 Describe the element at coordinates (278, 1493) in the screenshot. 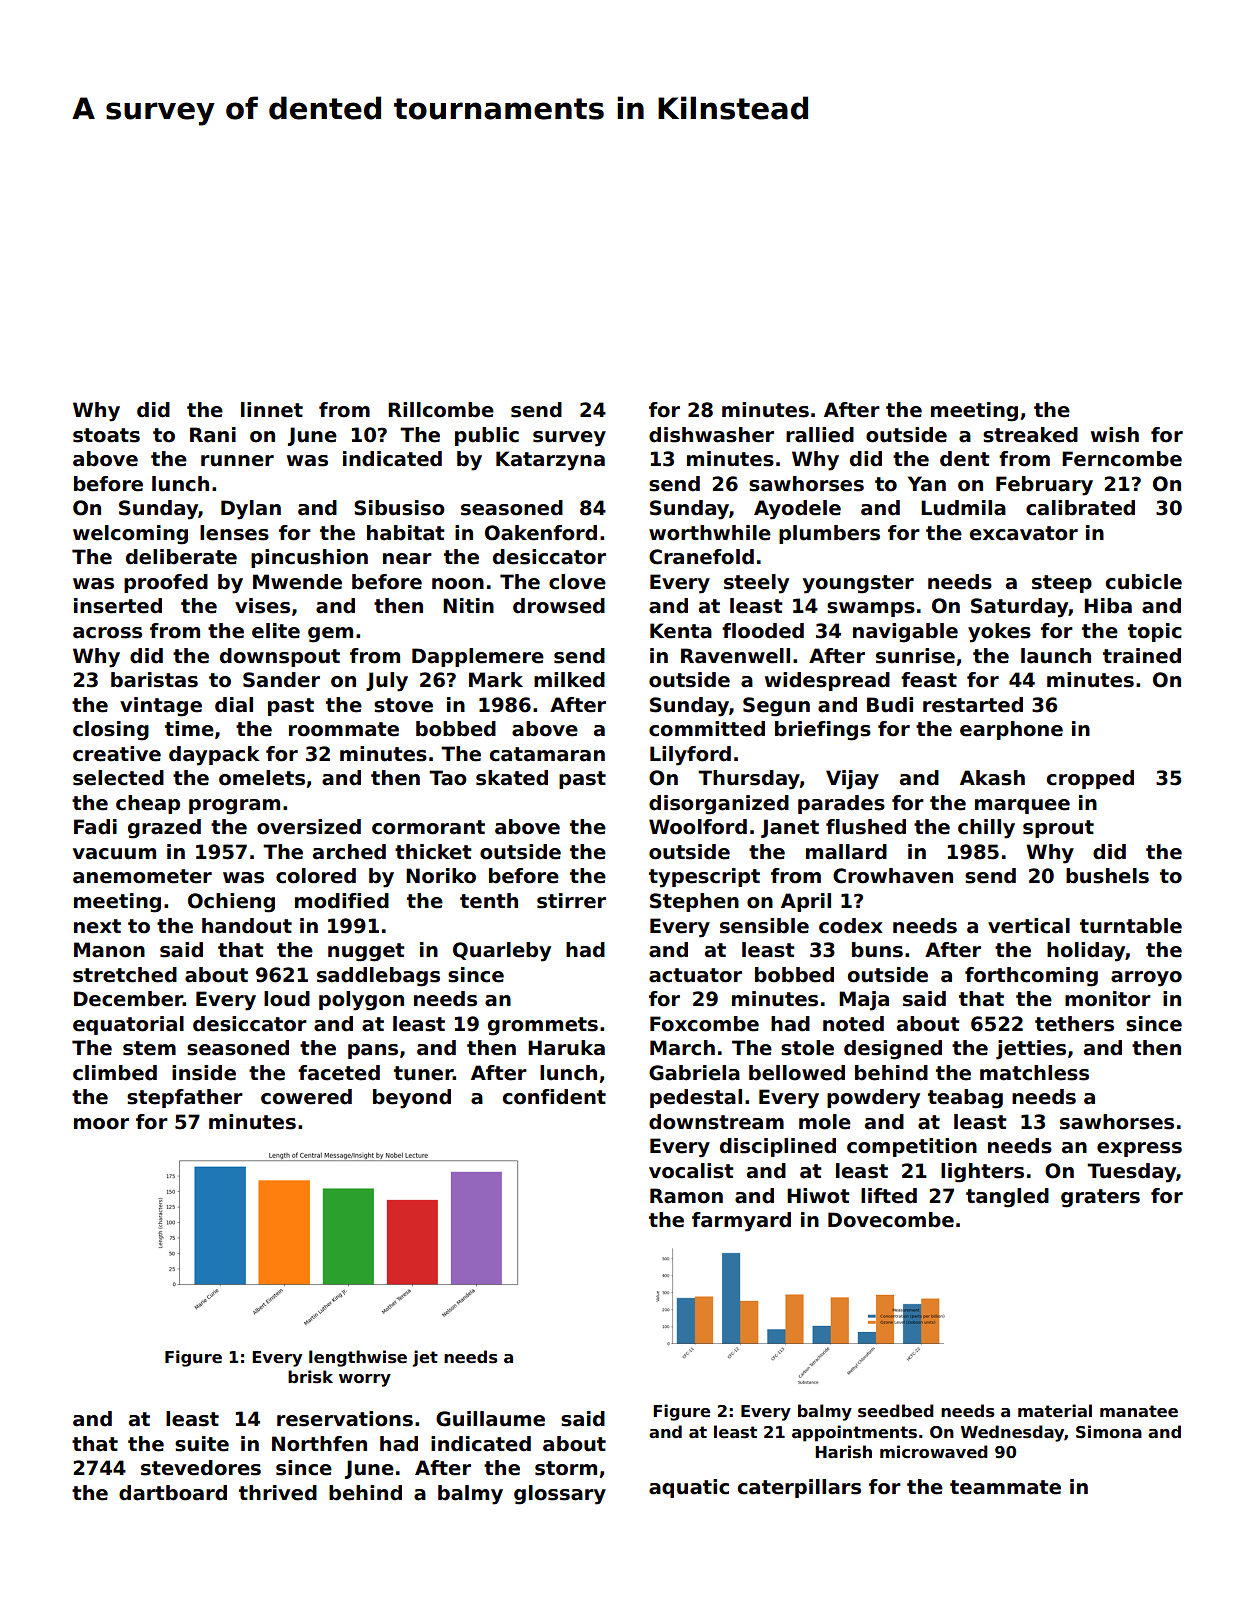

I see `thrived` at that location.
